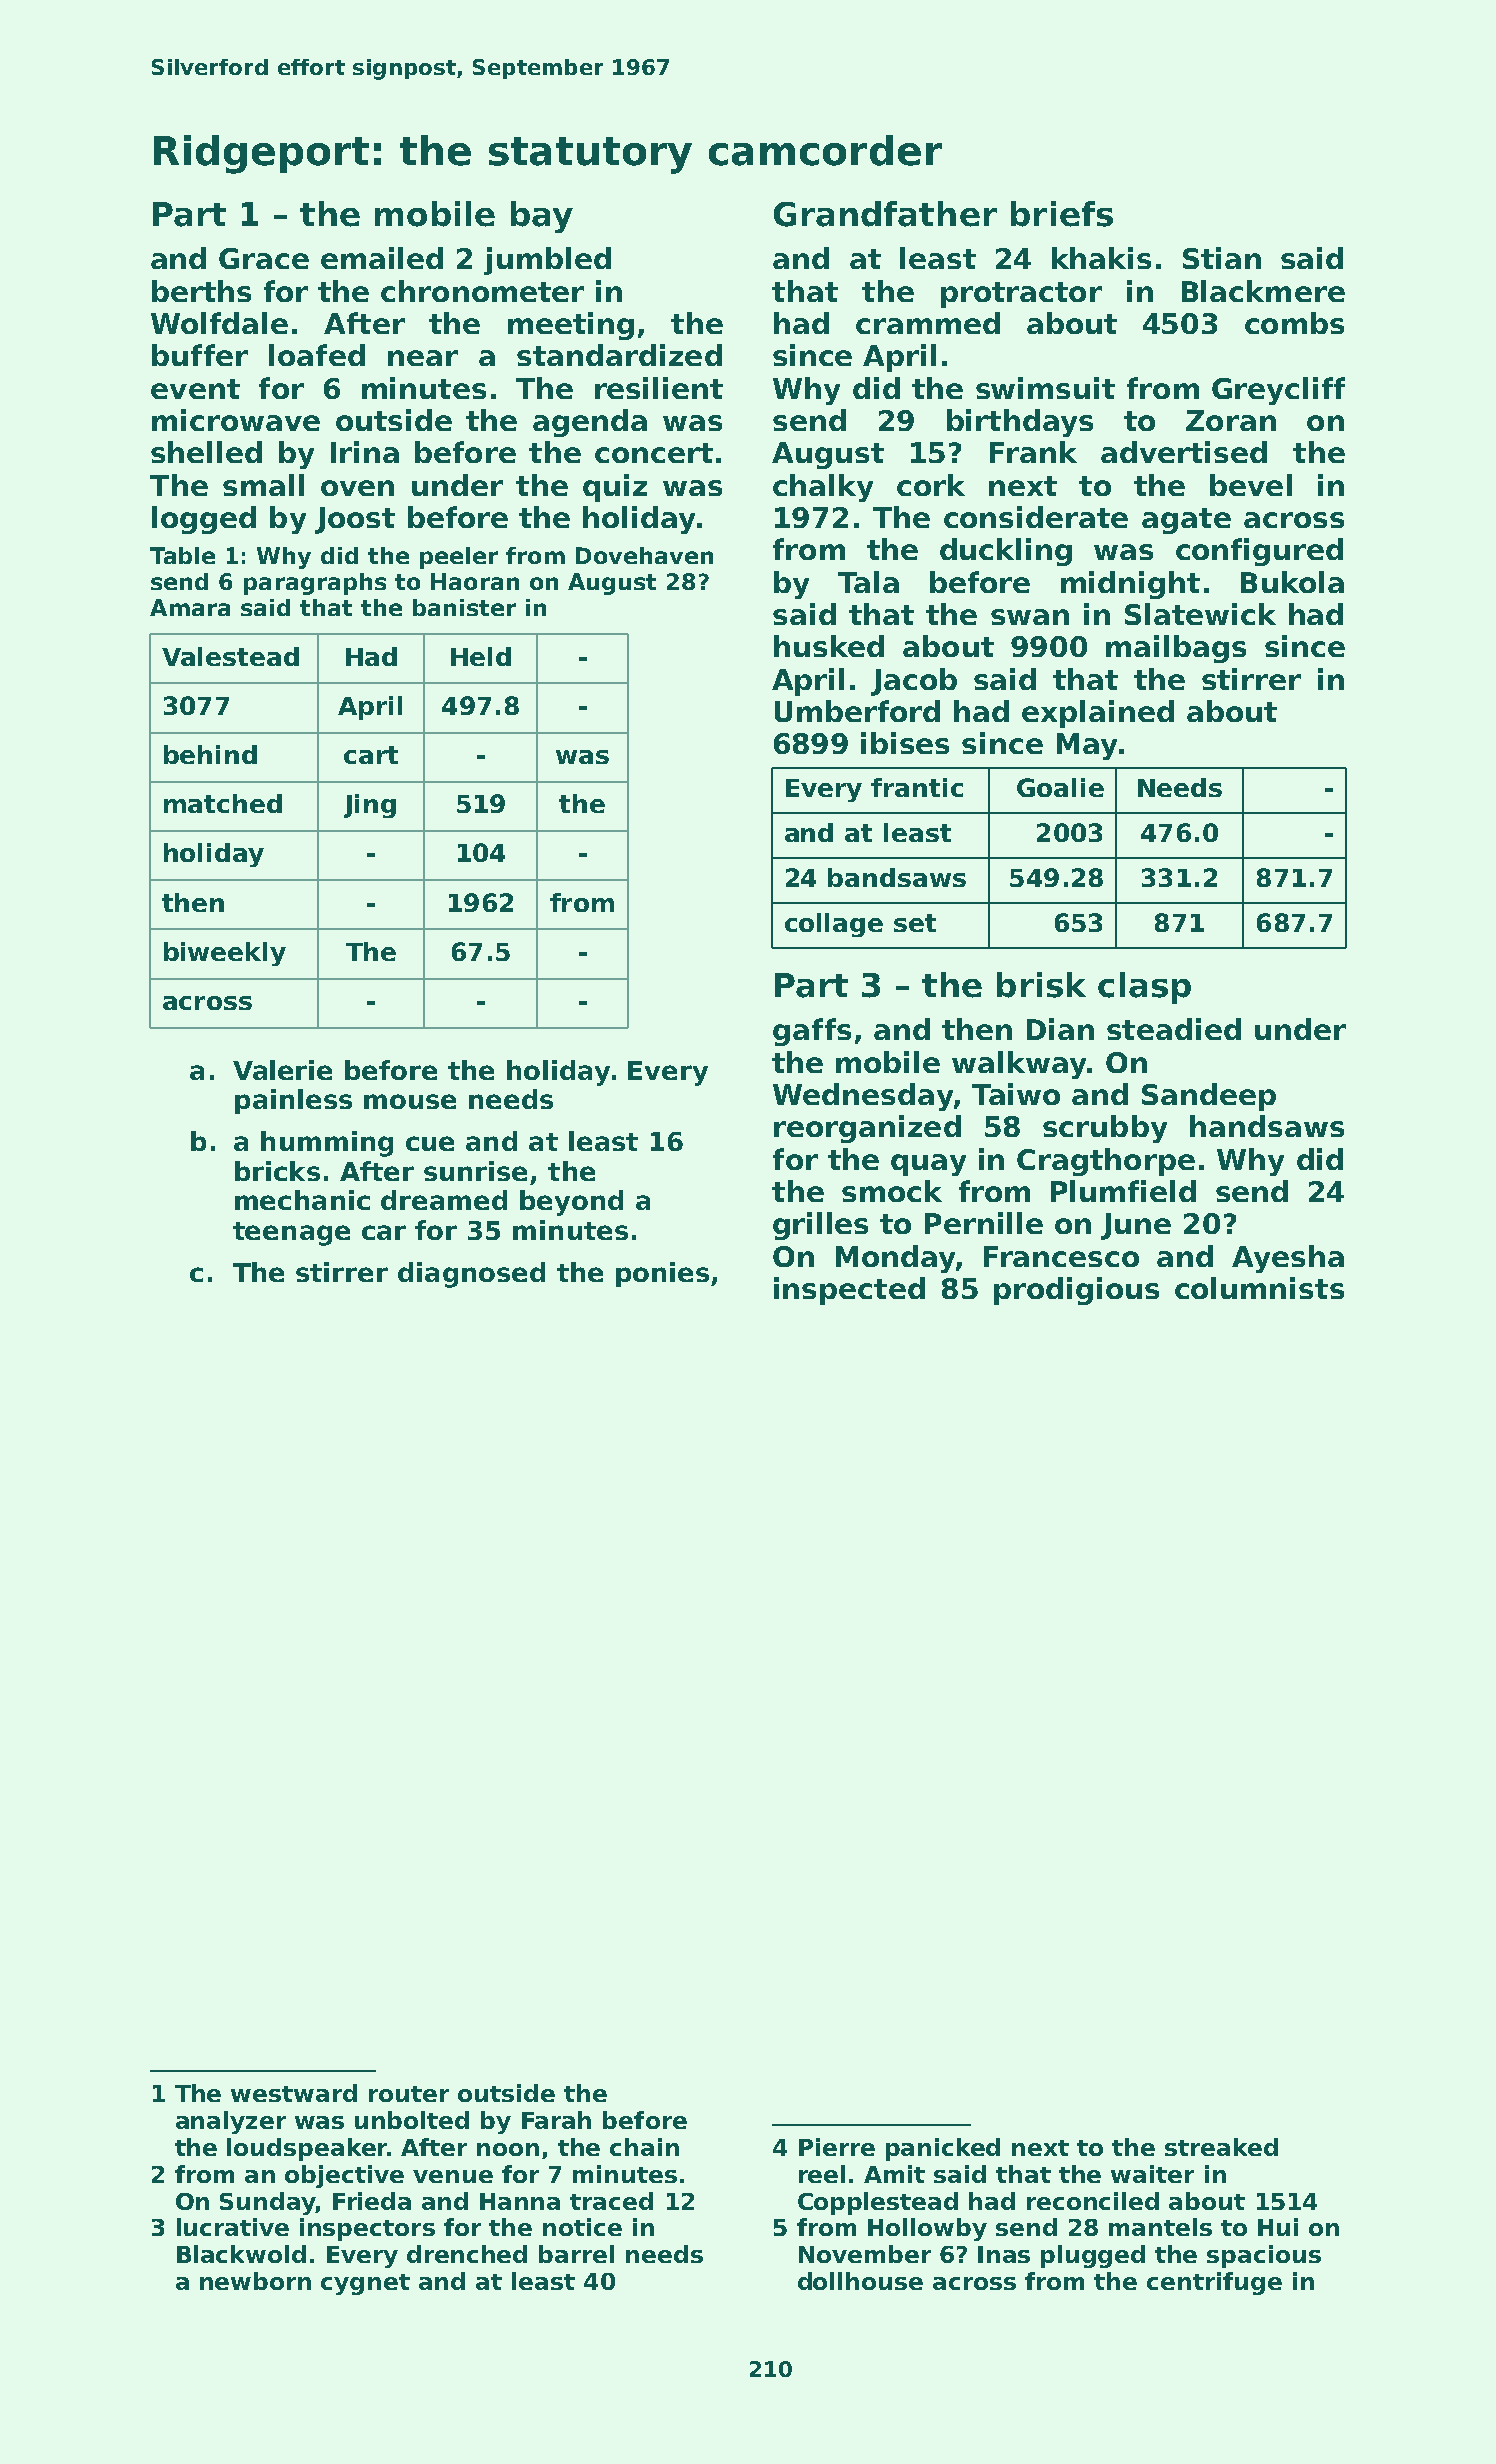 Image resolution: width=1496 pixels, height=2464 pixels. I want to click on clasp, so click(1144, 988).
